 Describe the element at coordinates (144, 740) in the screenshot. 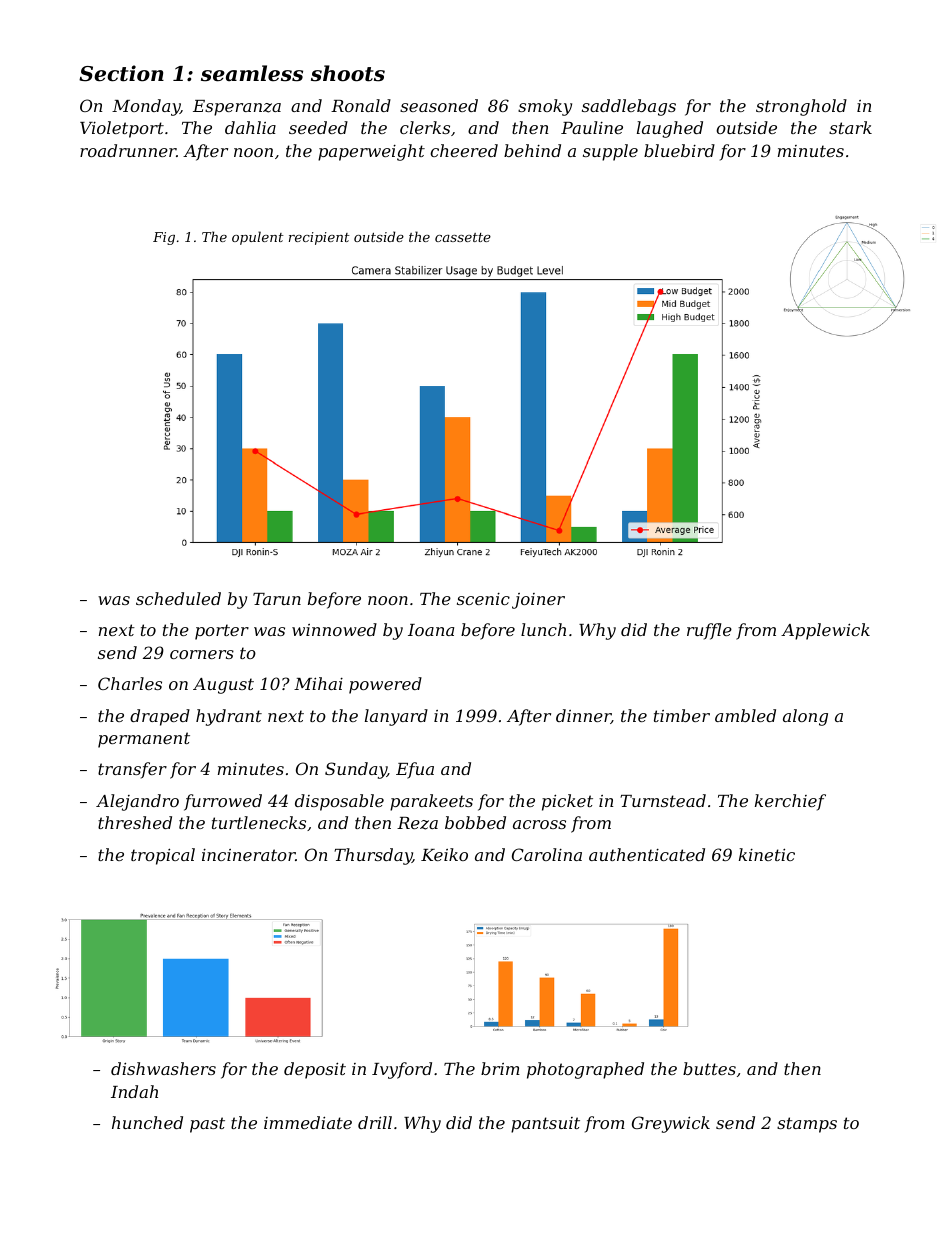

I see `permanent` at that location.
